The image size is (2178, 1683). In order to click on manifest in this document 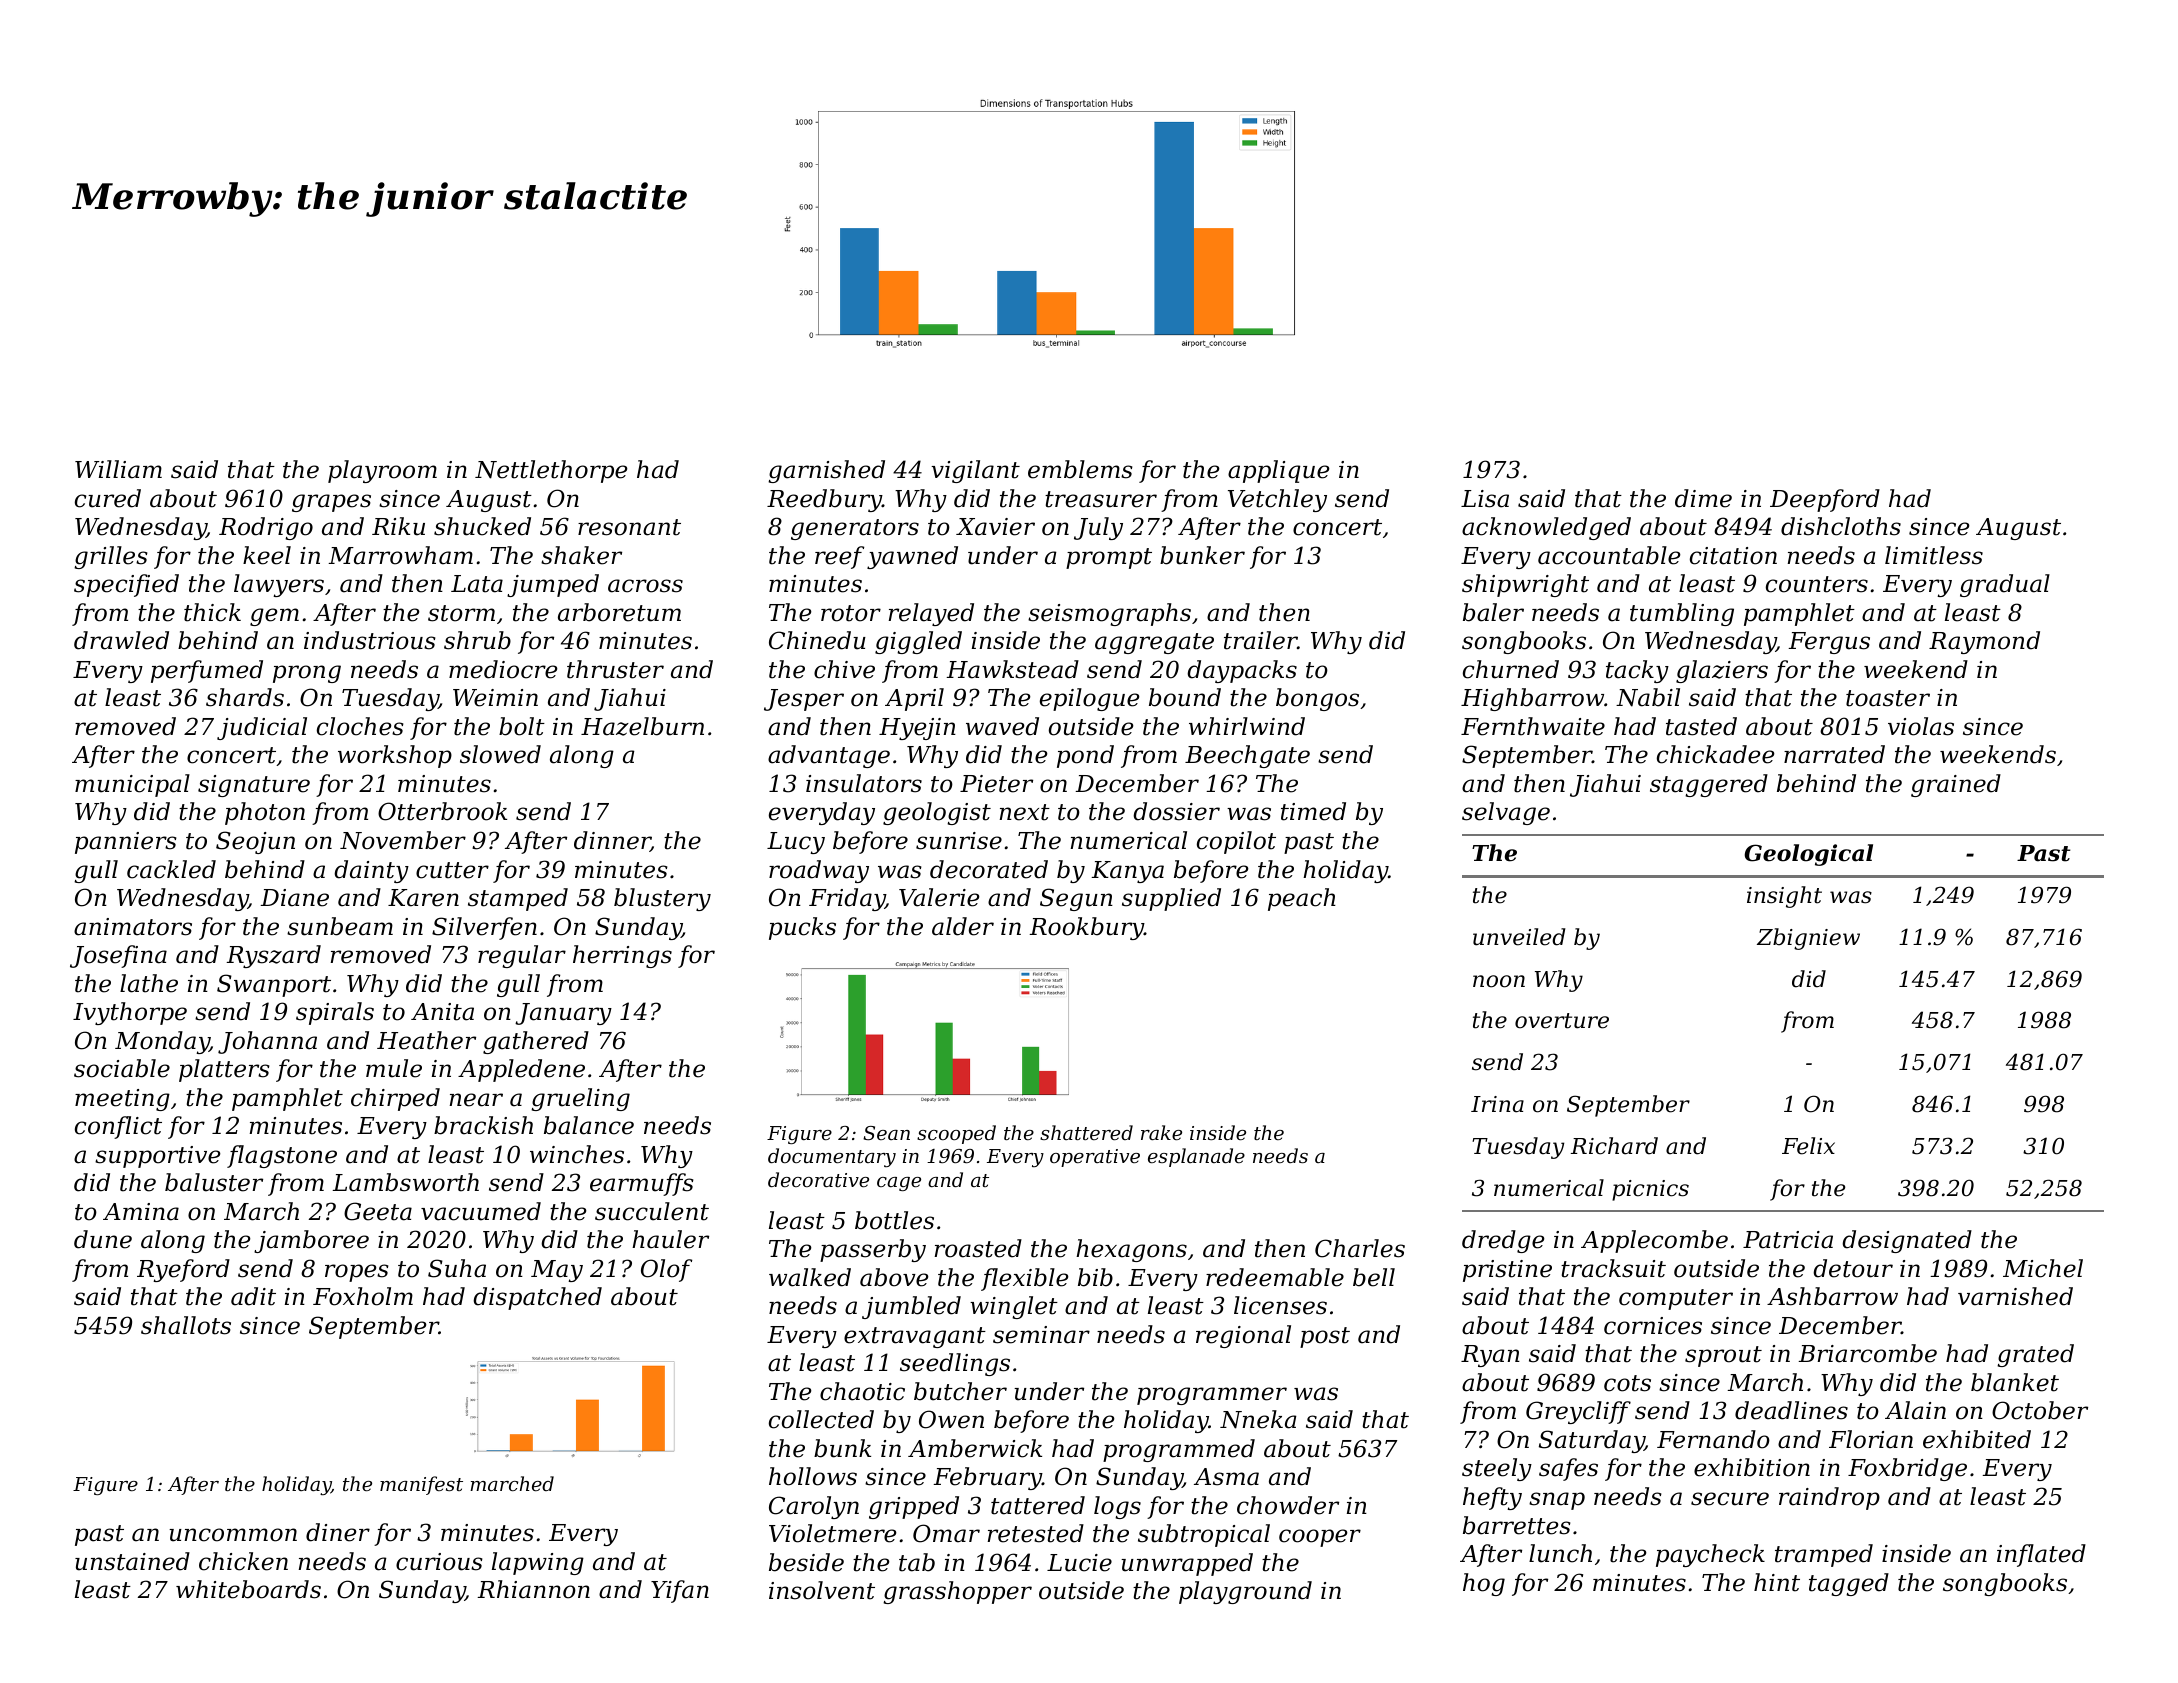, I will do `click(421, 1485)`.
